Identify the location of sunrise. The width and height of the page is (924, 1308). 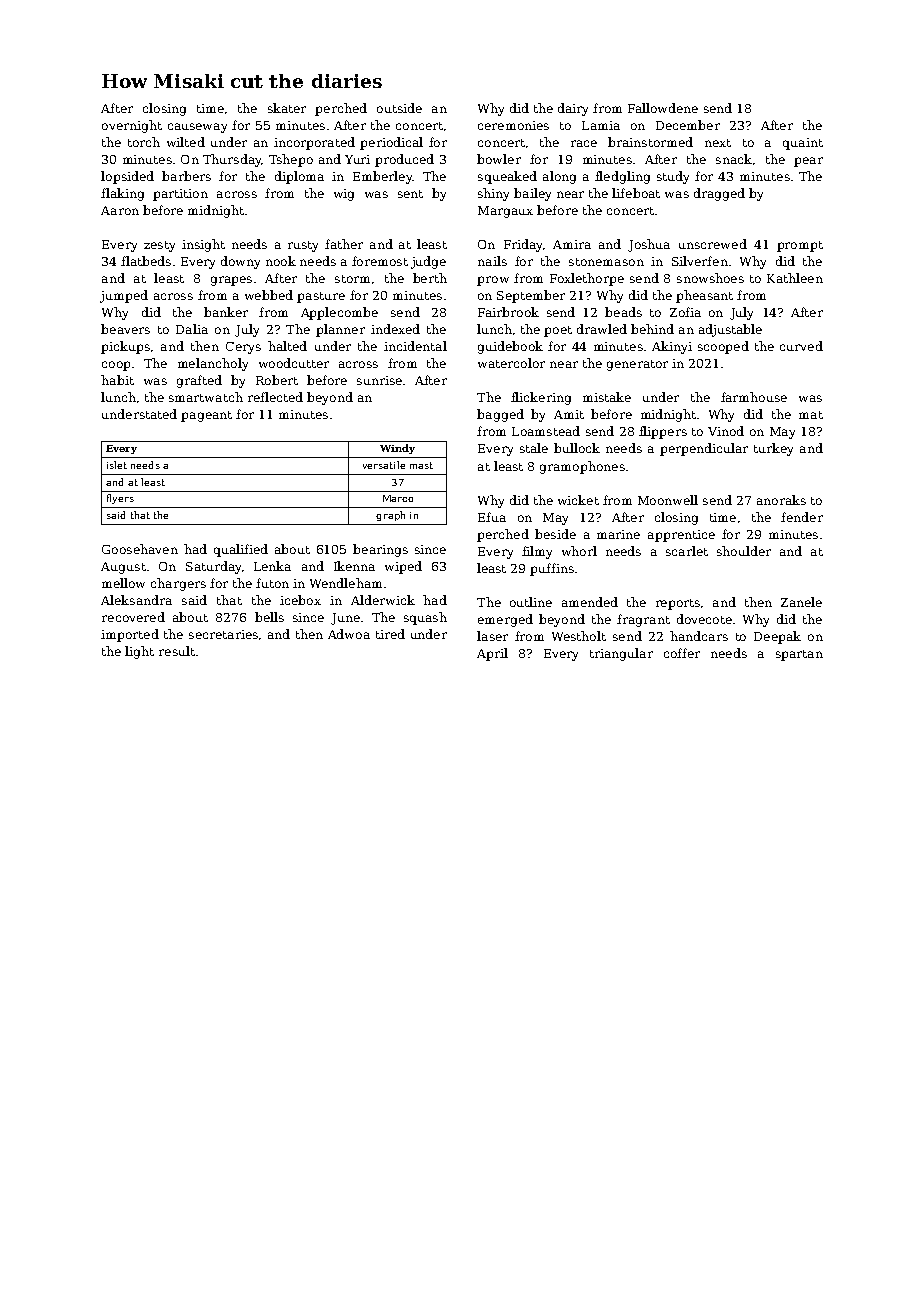
(379, 380).
